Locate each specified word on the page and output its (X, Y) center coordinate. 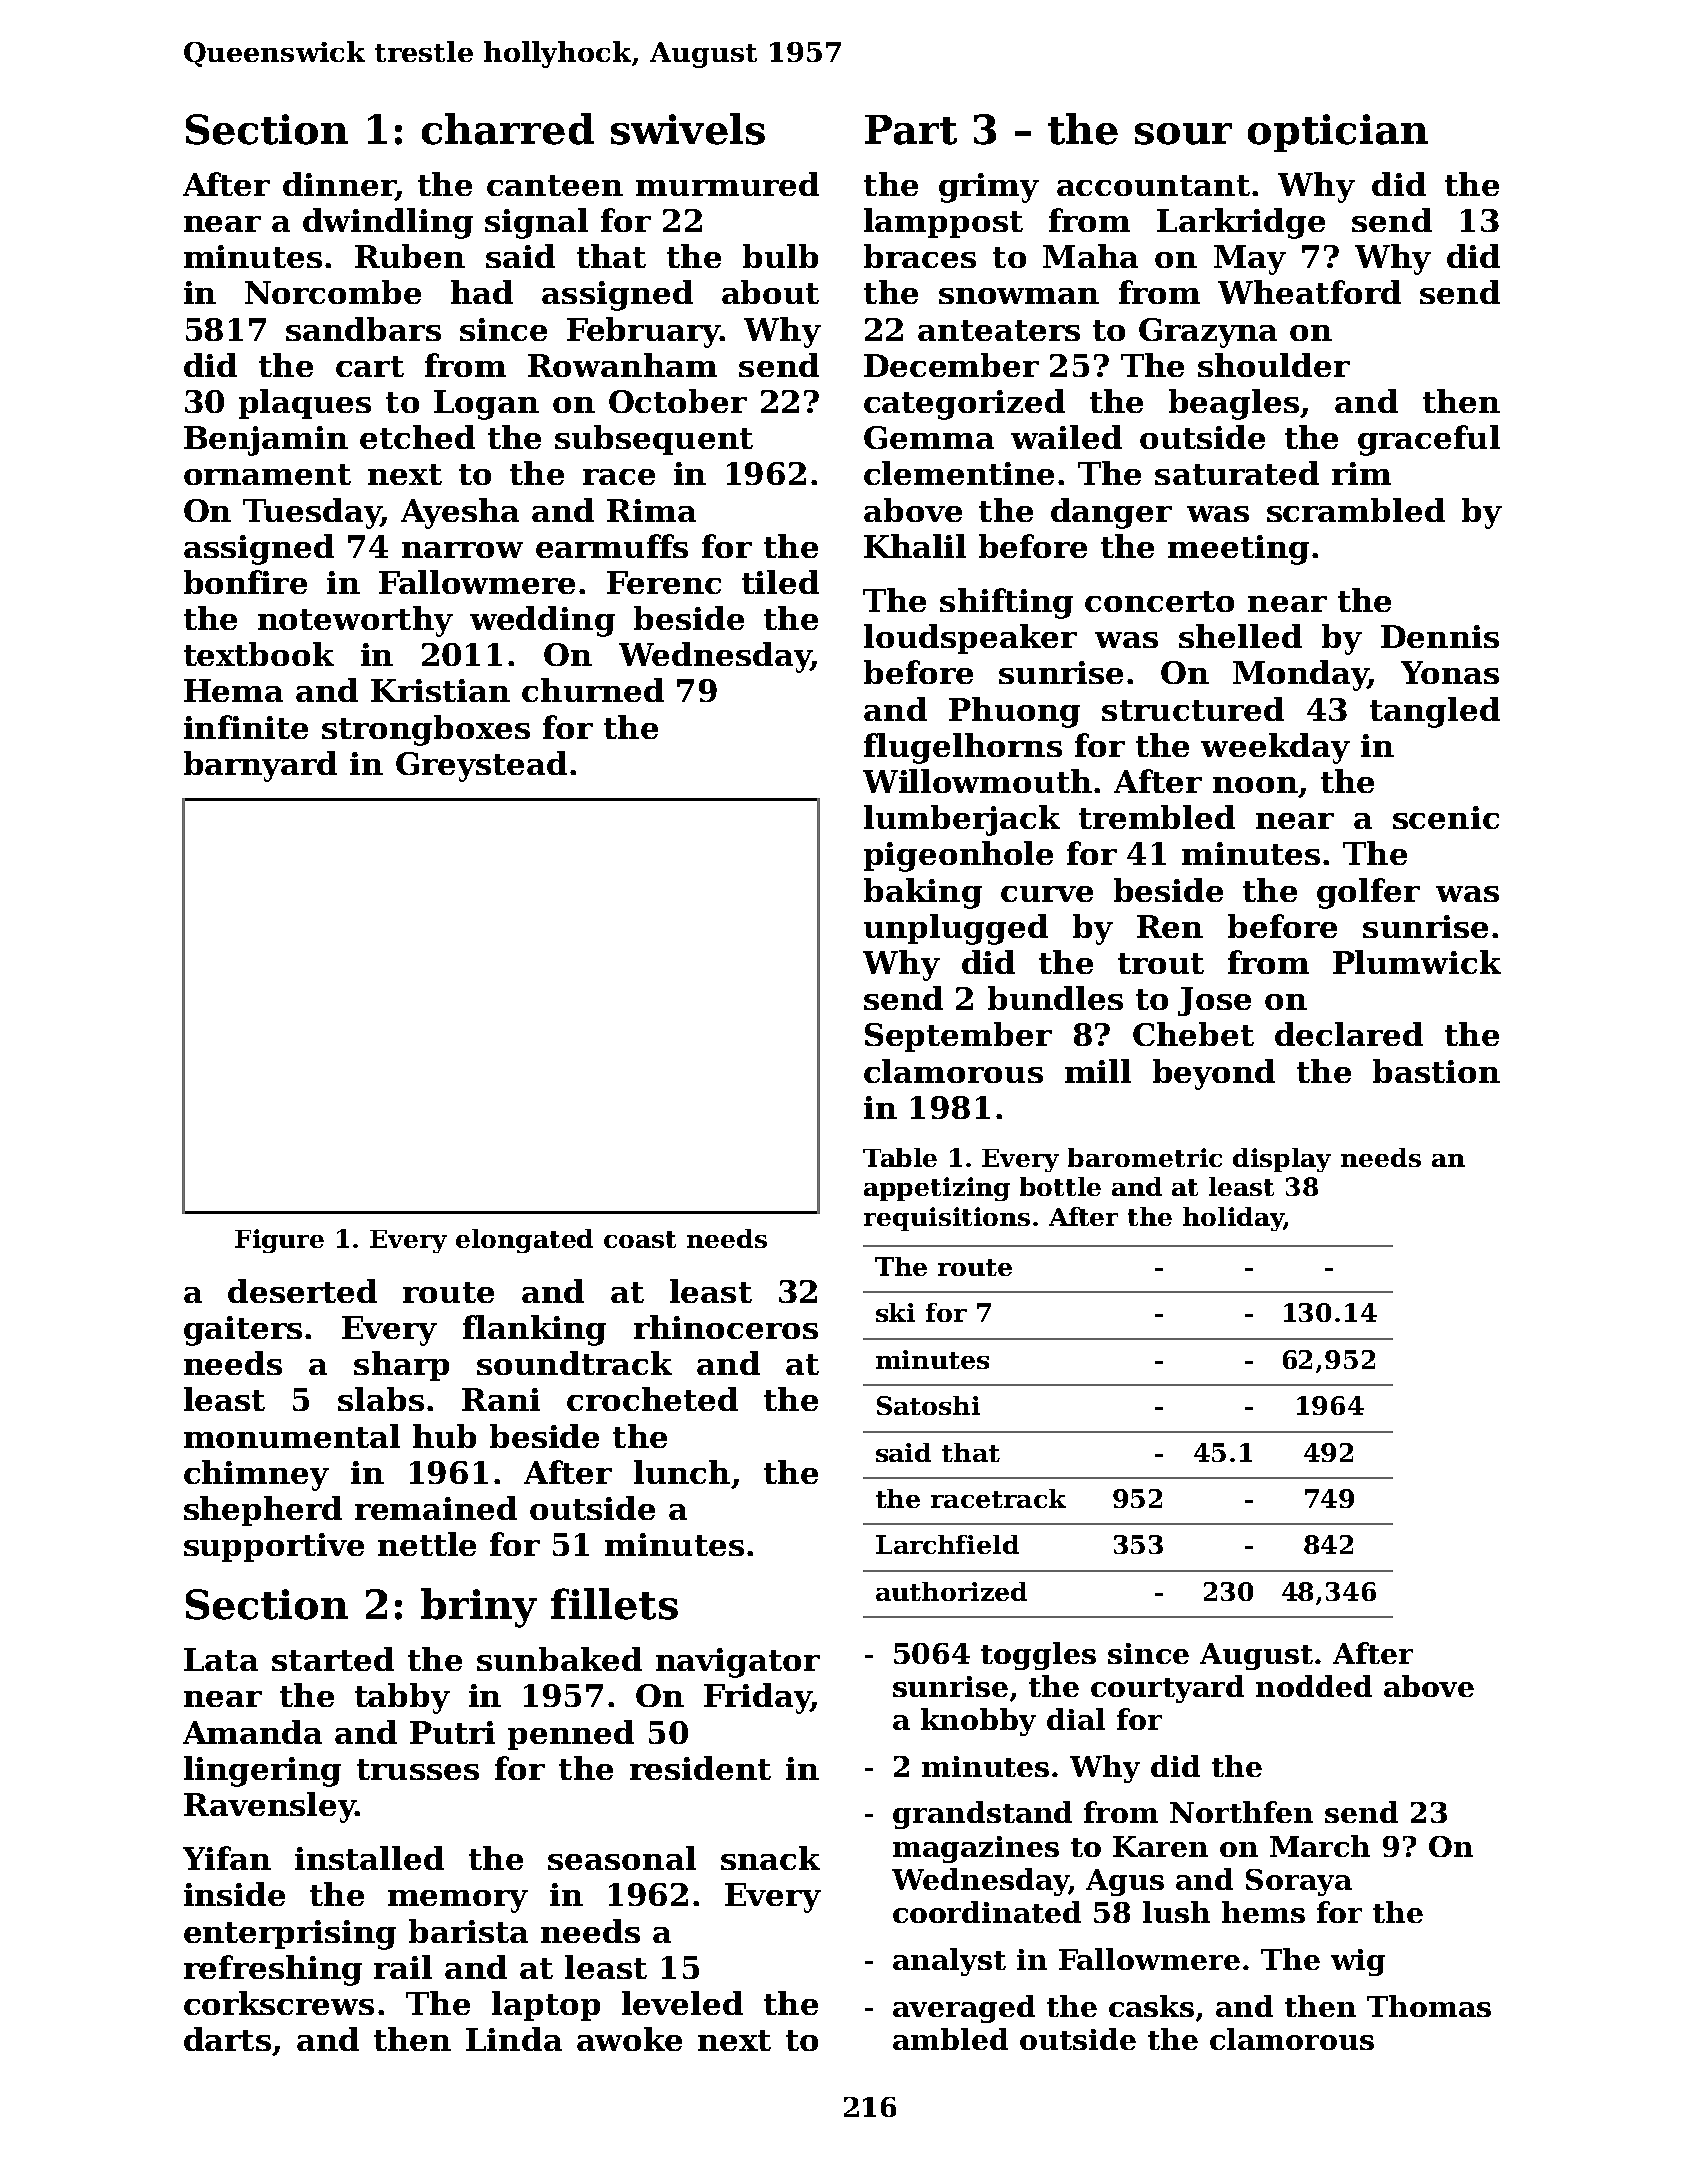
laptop (546, 2006)
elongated (524, 1241)
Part (911, 130)
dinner (339, 184)
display (1282, 1160)
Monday (1300, 675)
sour (1183, 134)
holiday (1233, 1219)
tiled (780, 582)
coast (640, 1239)
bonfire (245, 582)
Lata (221, 1659)
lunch (682, 1472)
